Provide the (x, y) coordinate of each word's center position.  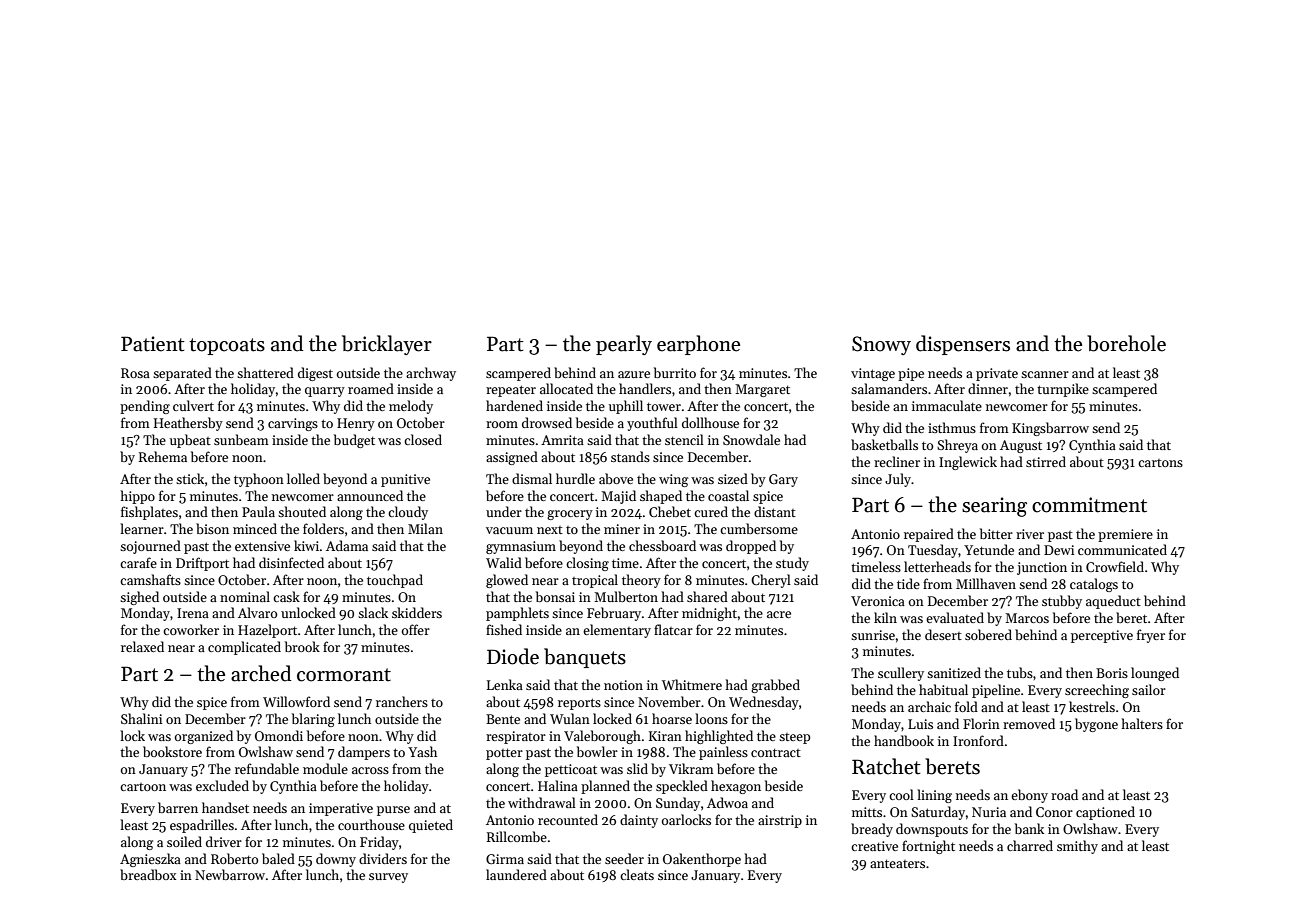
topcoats (227, 346)
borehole (1126, 343)
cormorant (344, 675)
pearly (624, 345)
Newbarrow (230, 874)
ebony (1029, 796)
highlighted (719, 737)
